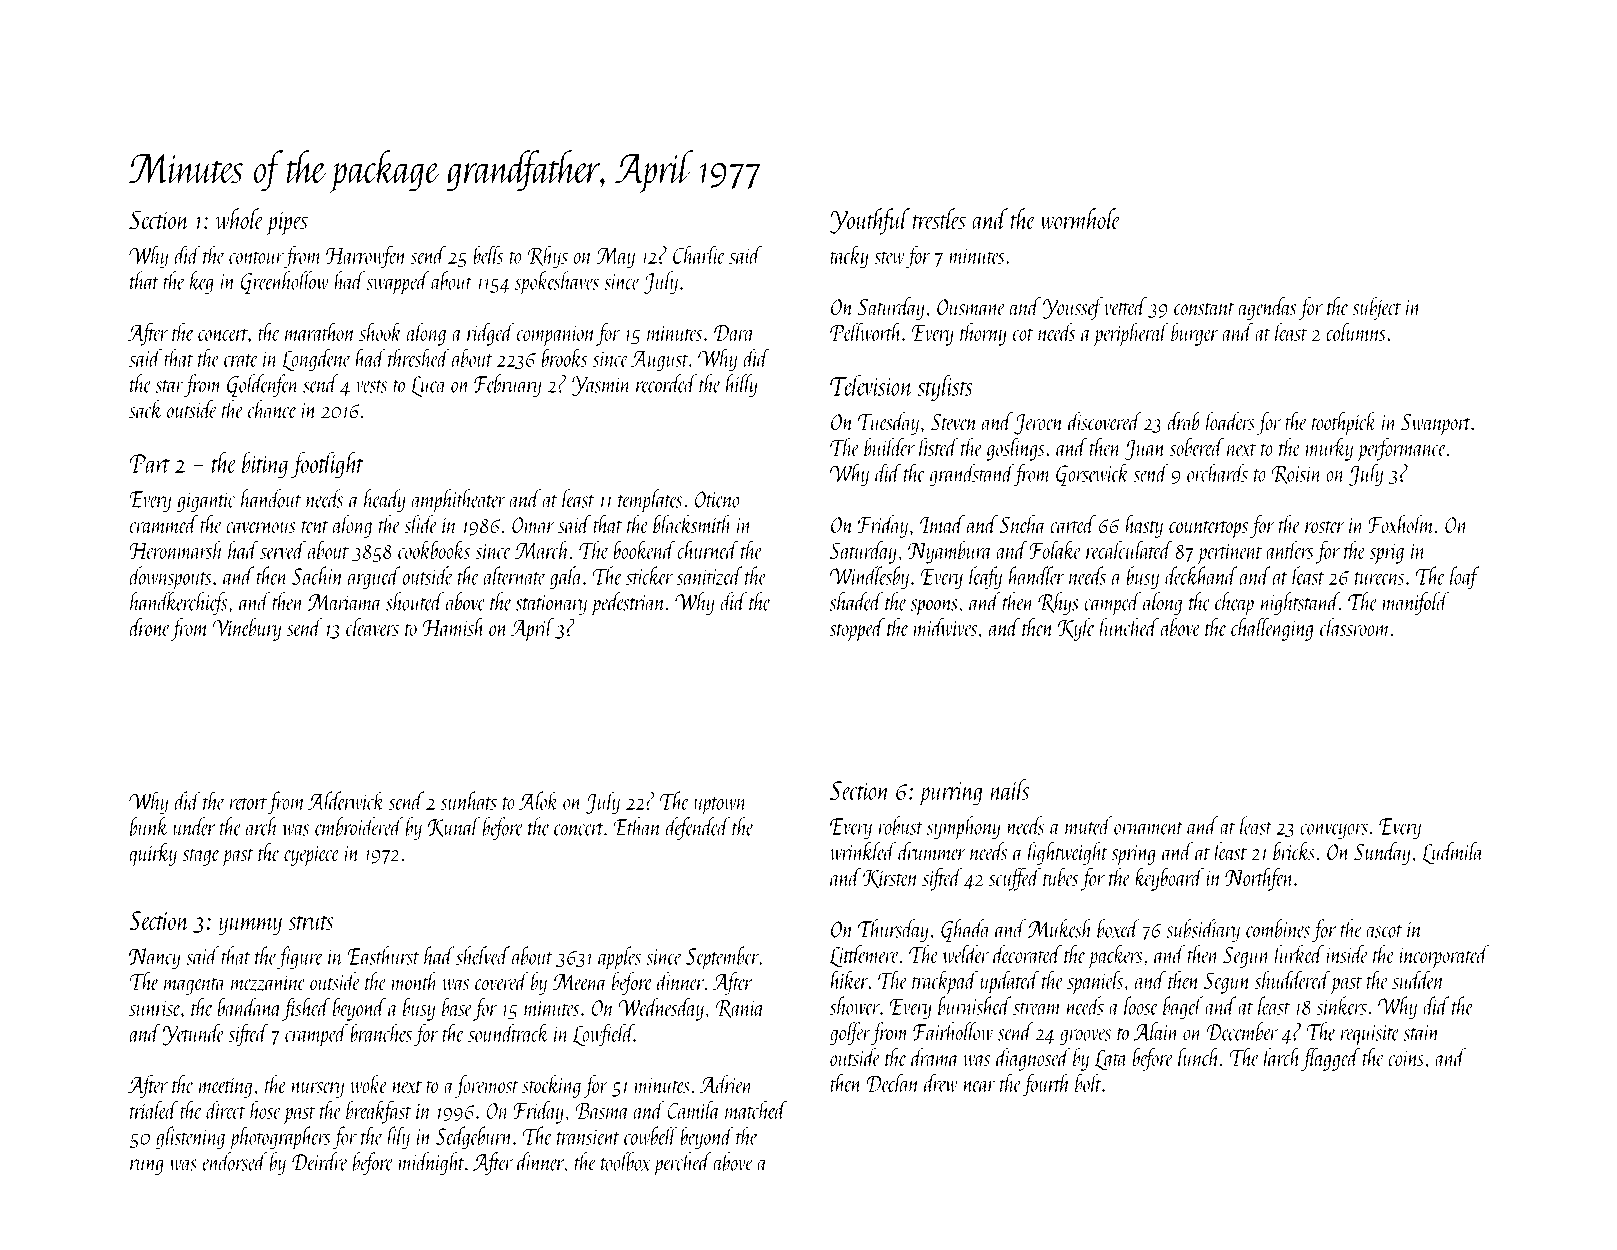 The image size is (1617, 1250). I want to click on roster, so click(1325, 527).
